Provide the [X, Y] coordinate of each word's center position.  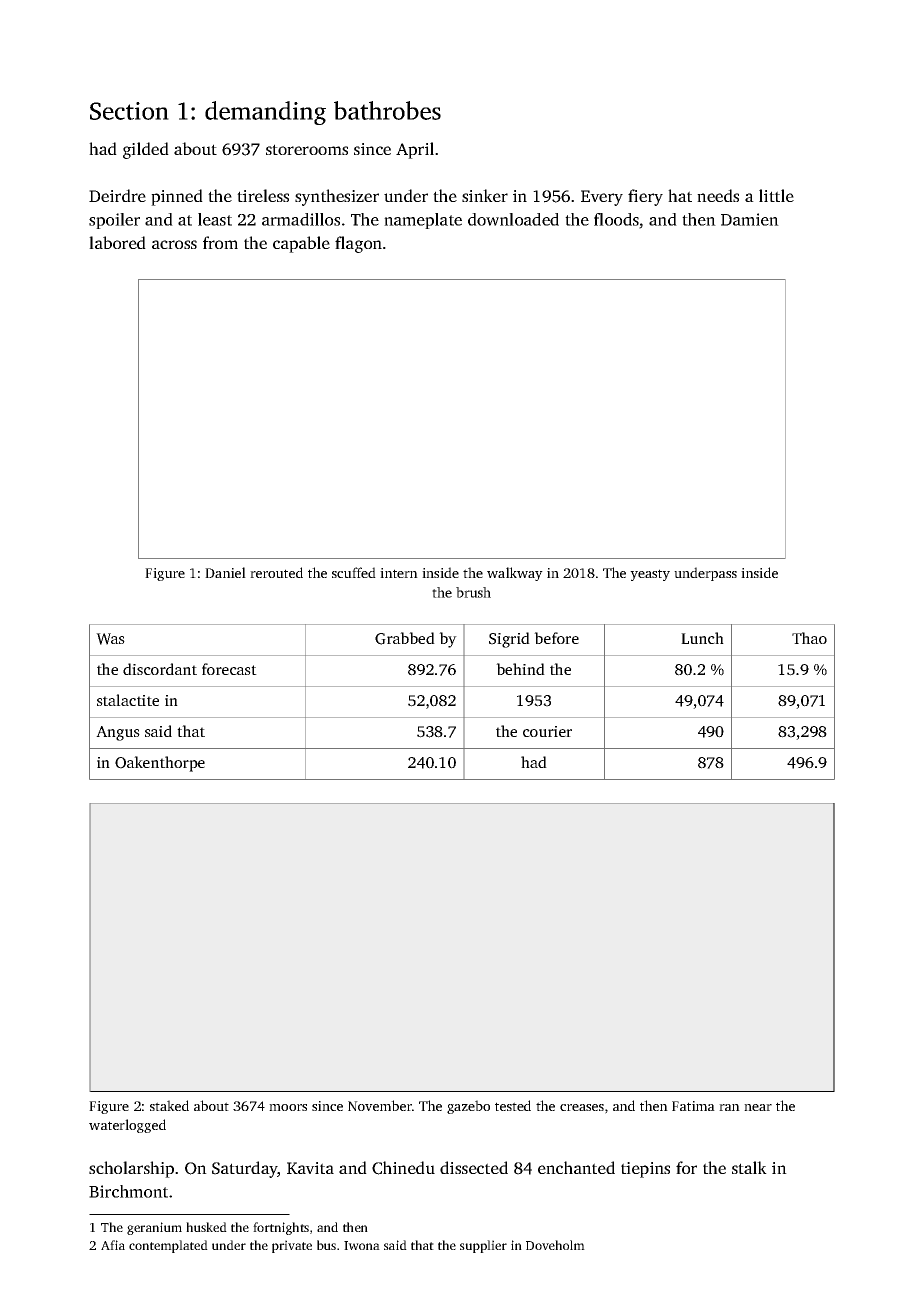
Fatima [693, 1106]
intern [399, 573]
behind [520, 669]
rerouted [276, 572]
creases [582, 1107]
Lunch [702, 638]
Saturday [245, 1169]
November [380, 1105]
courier [547, 731]
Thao [809, 638]
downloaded [513, 219]
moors [288, 1107]
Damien [750, 219]
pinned [177, 197]
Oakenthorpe [160, 764]
